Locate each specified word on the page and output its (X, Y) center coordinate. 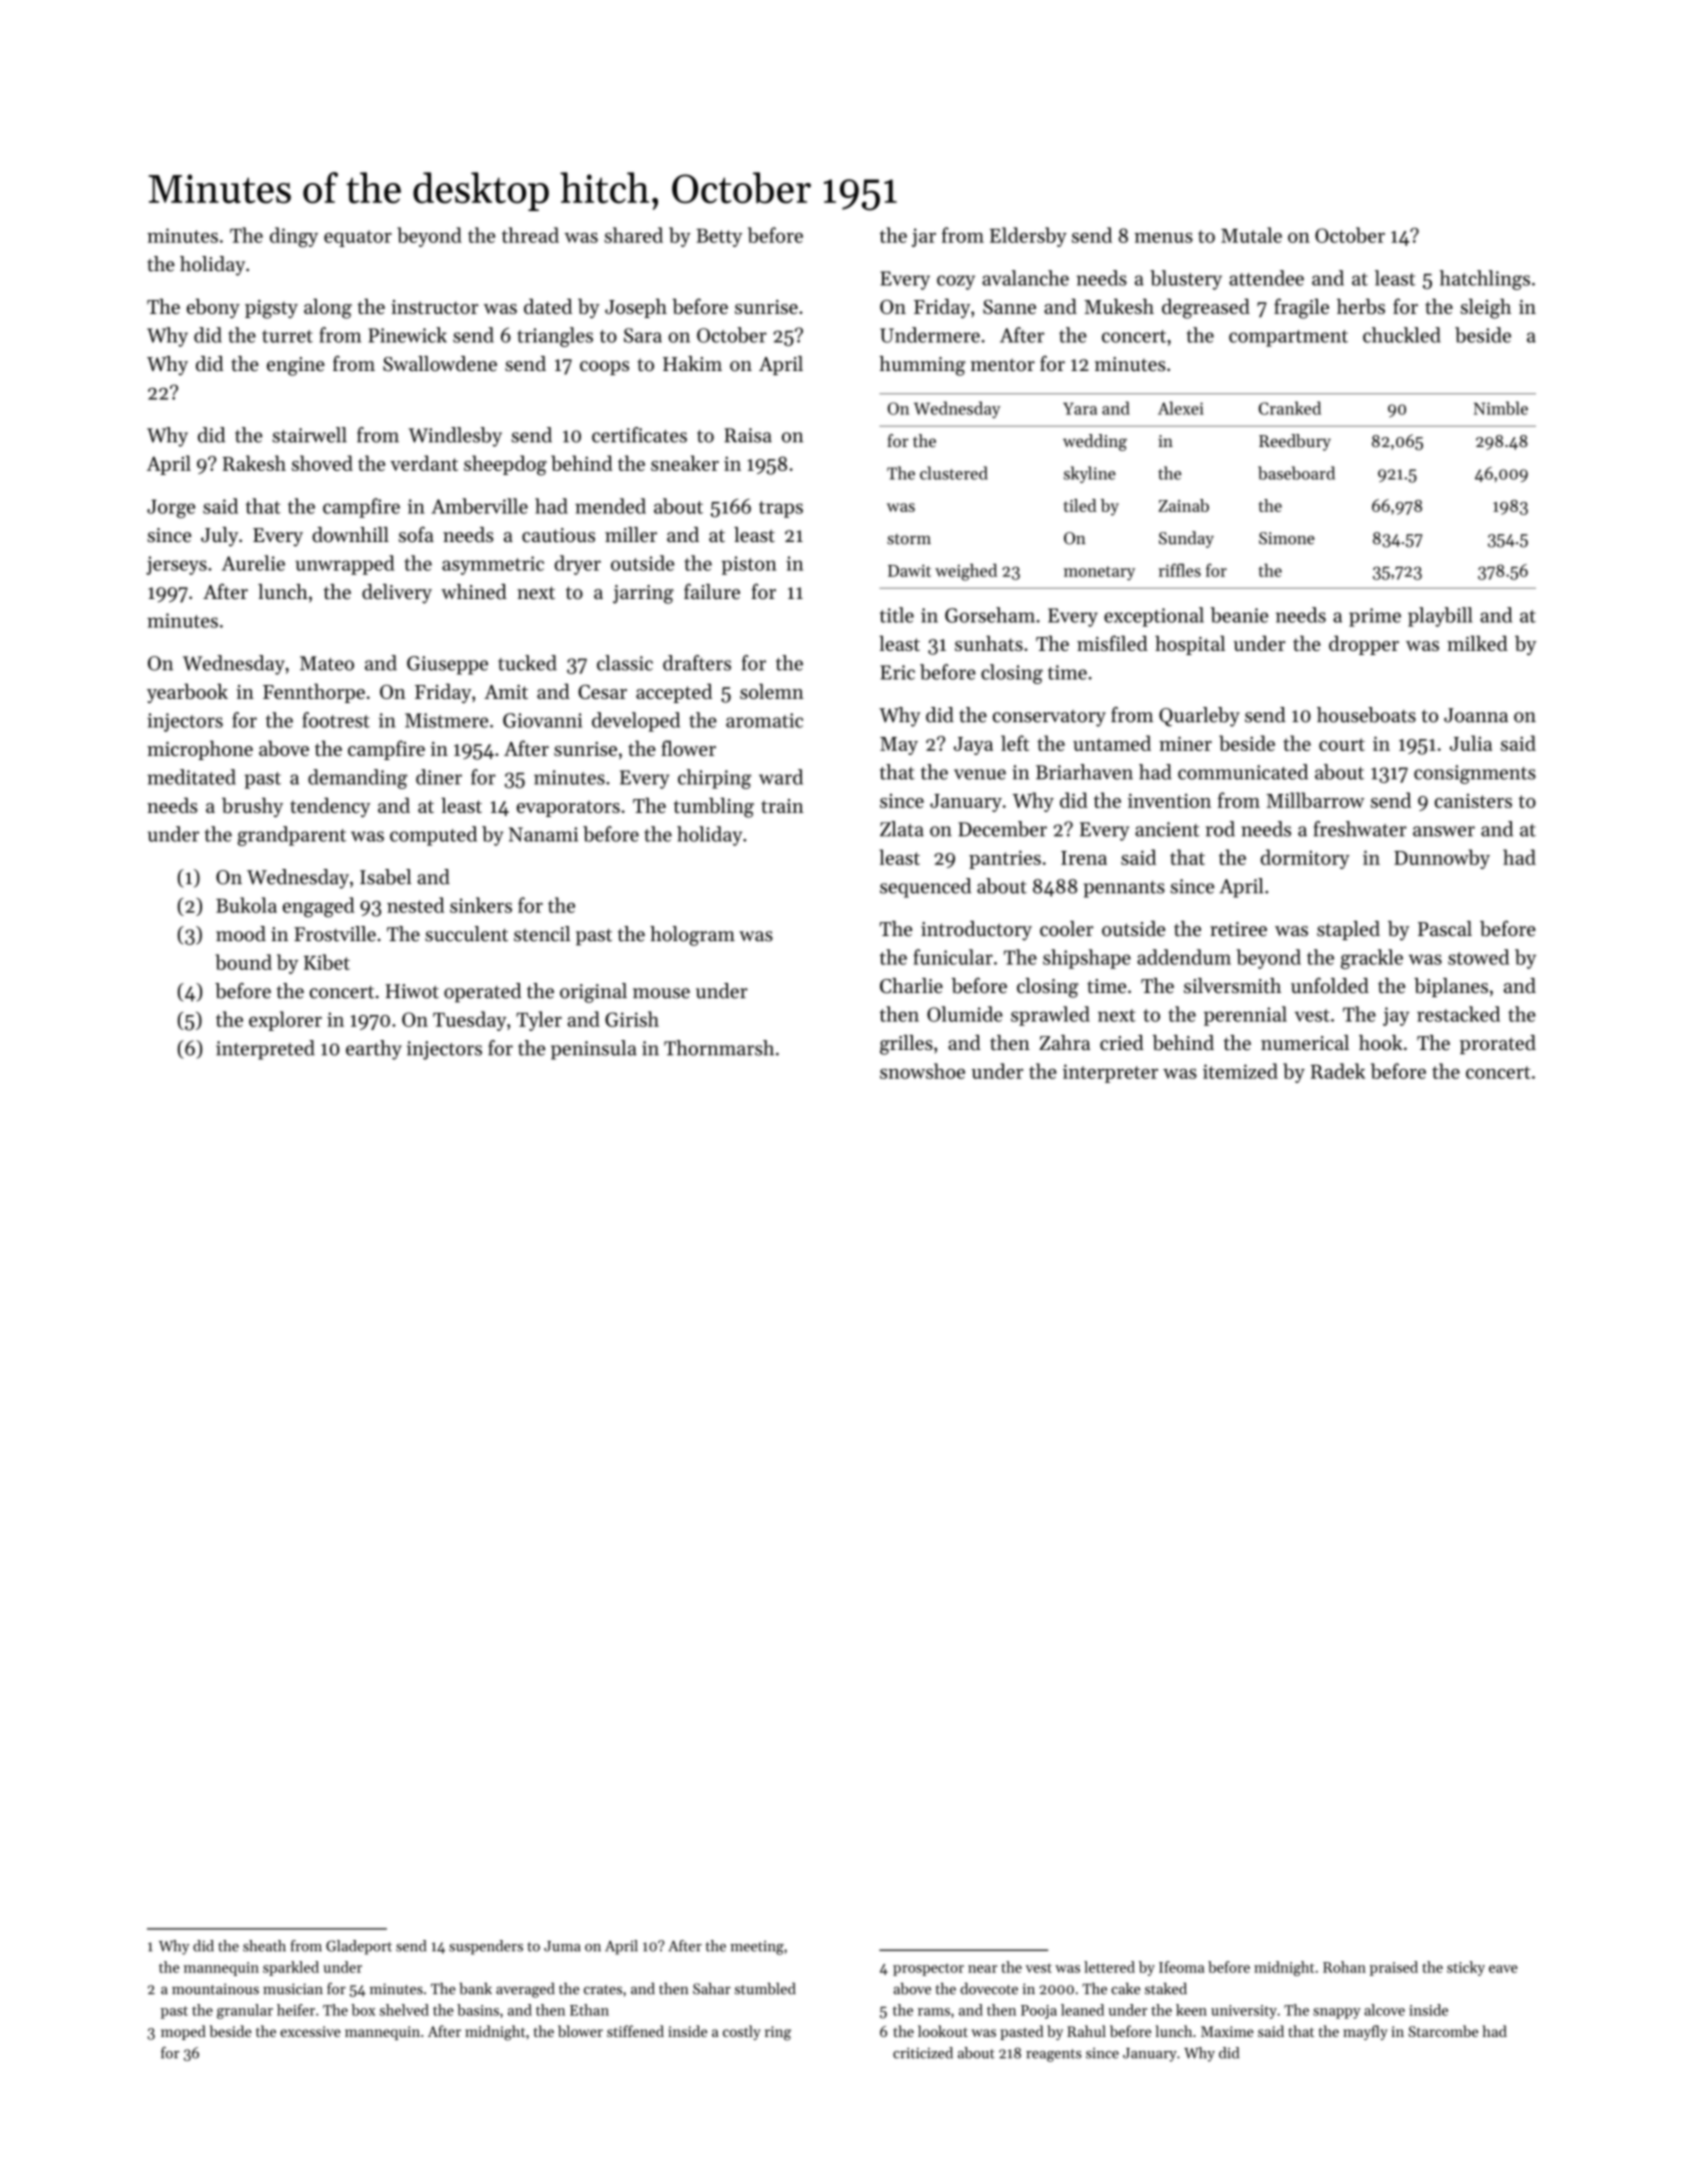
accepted (674, 693)
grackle (1372, 959)
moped (183, 2032)
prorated (1498, 1044)
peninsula (594, 1050)
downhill (350, 535)
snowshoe (922, 1071)
